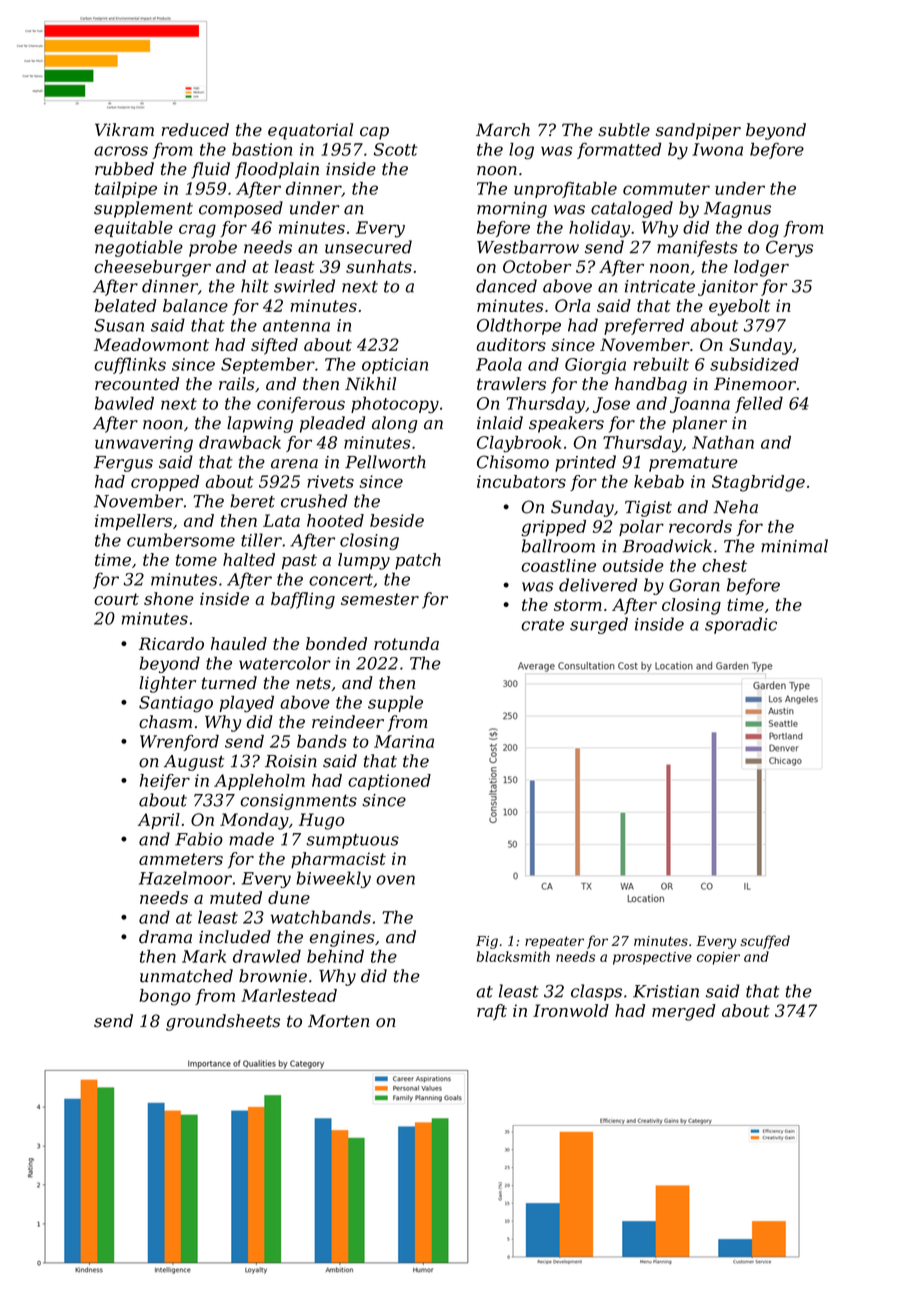 The height and width of the document is (1308, 924). I want to click on Giorgia, so click(595, 366).
